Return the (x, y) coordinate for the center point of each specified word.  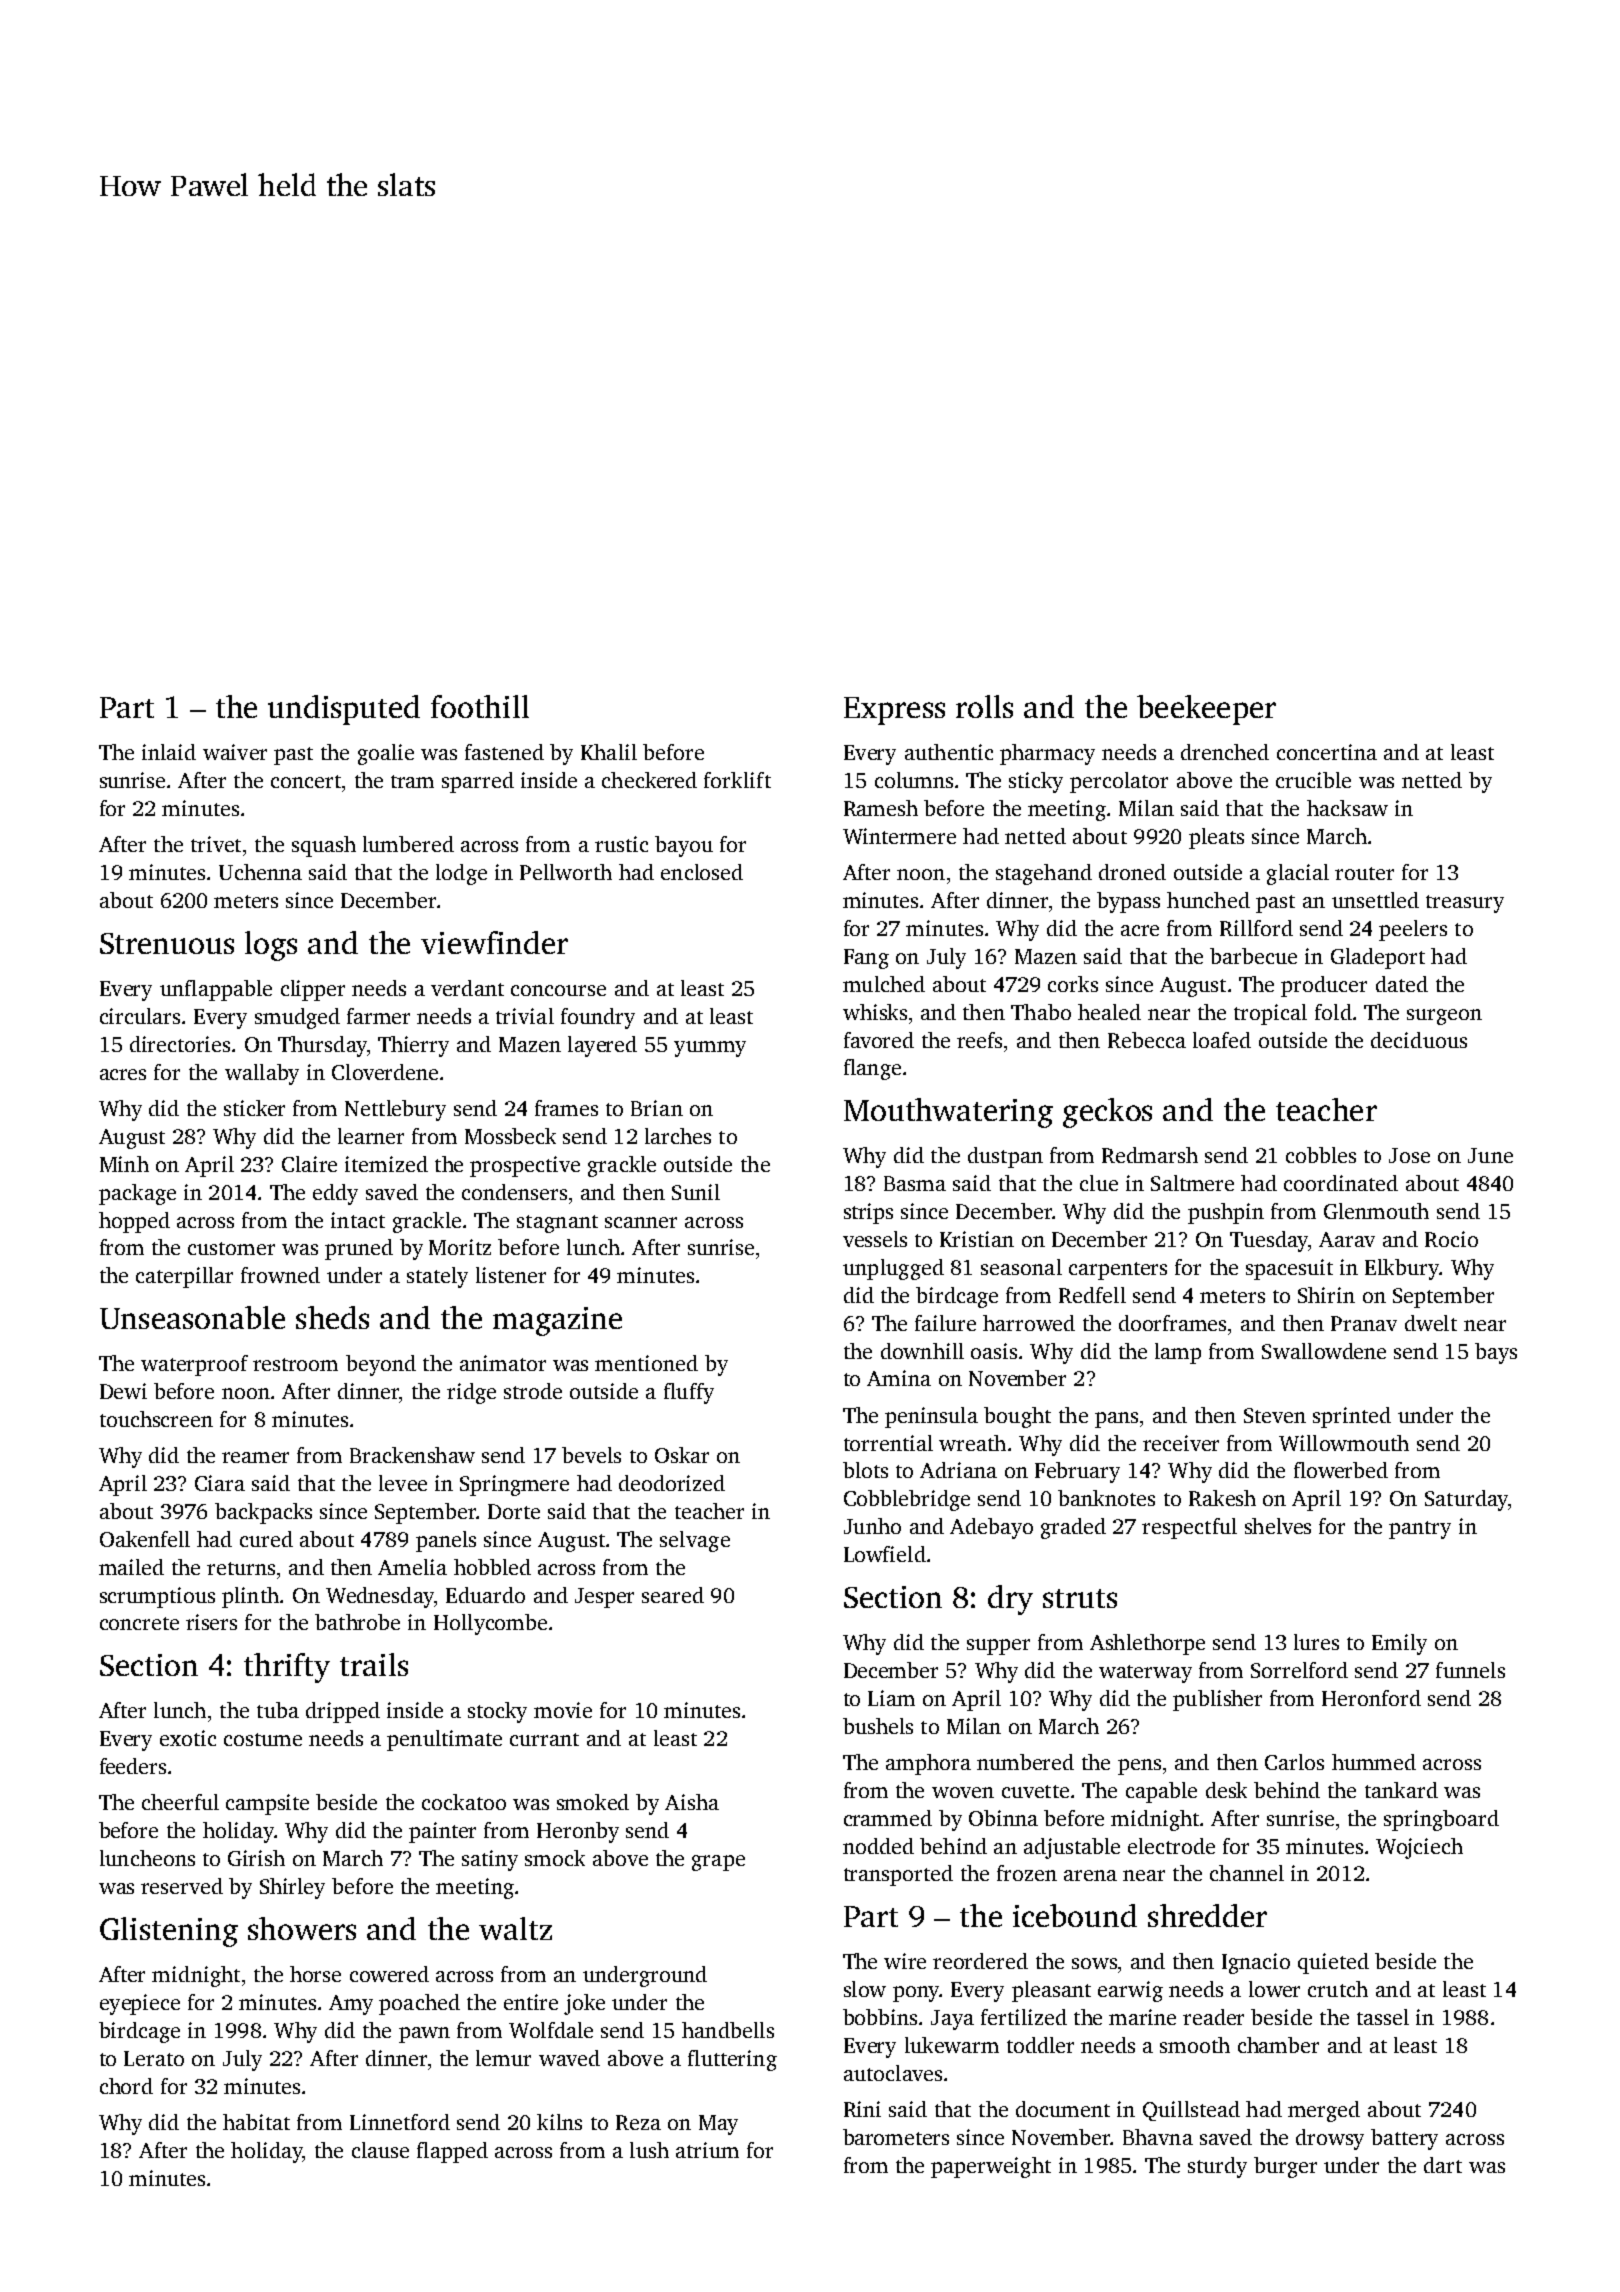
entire (531, 2002)
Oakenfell (145, 1539)
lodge (461, 874)
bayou (684, 846)
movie (563, 1710)
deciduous (1419, 1040)
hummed (1374, 1762)
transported (898, 1875)
